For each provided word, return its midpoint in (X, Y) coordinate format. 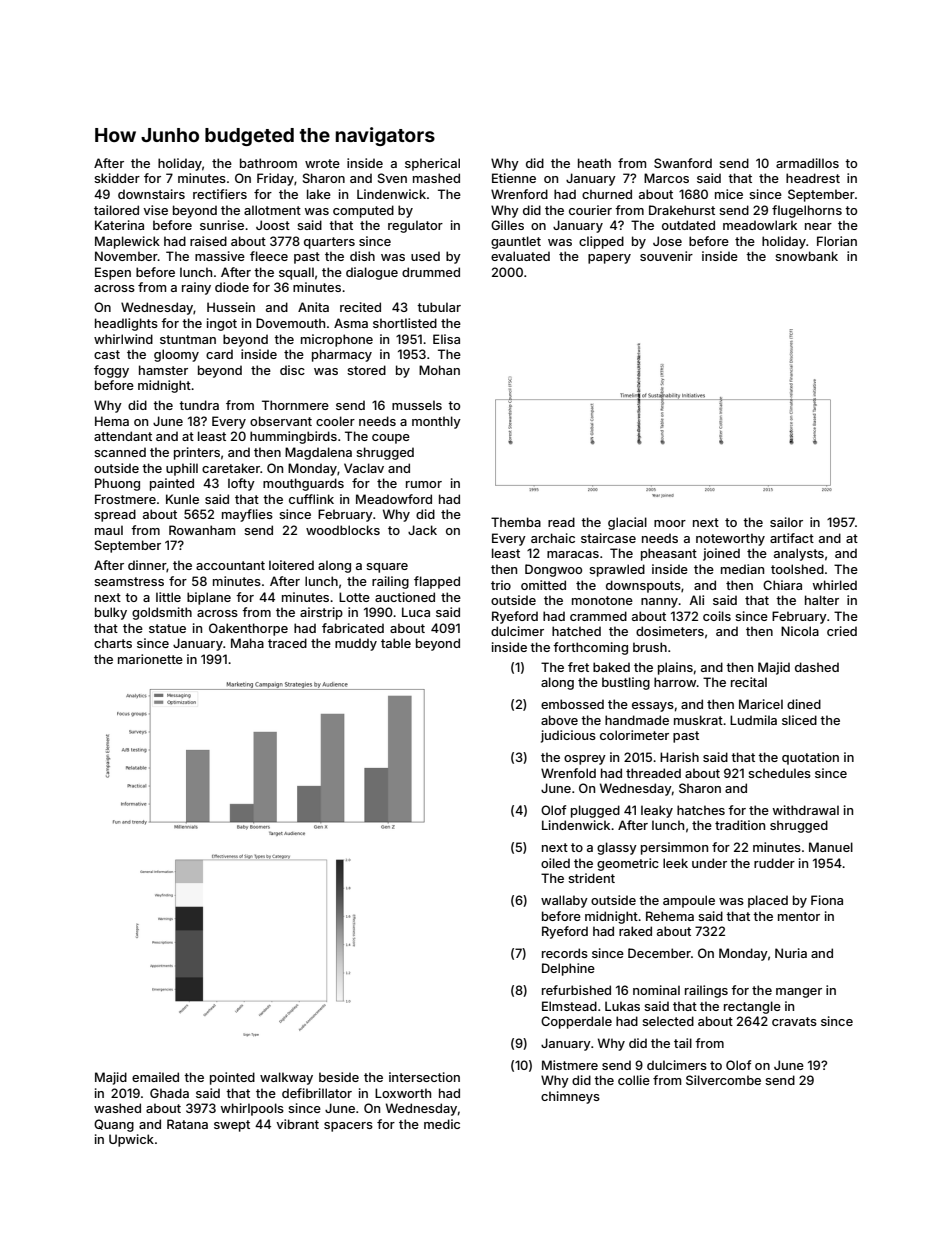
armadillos (807, 163)
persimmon (674, 848)
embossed (572, 704)
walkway (286, 1078)
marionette (150, 659)
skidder (117, 178)
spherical (432, 164)
